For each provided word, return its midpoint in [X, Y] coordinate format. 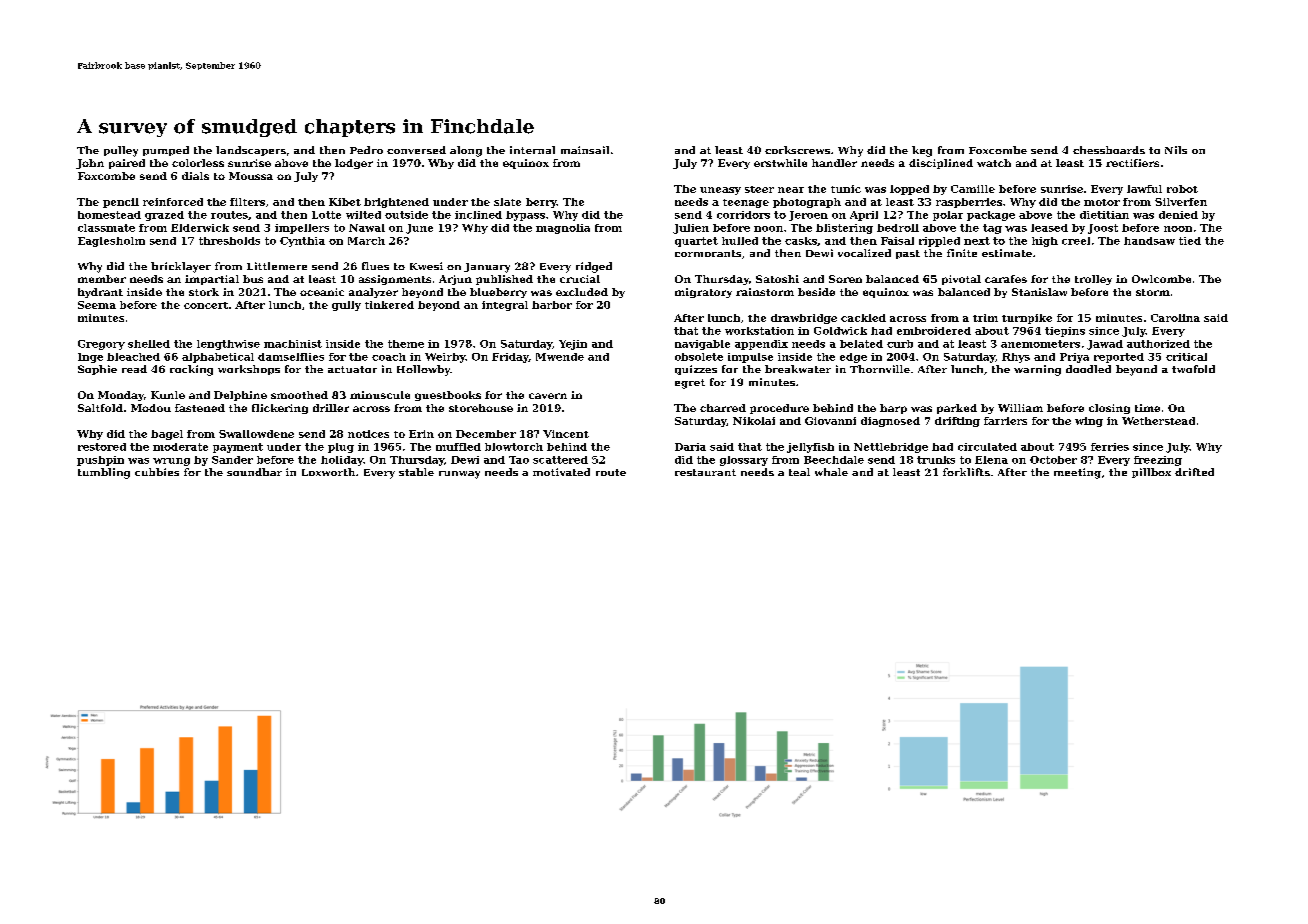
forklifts [966, 472]
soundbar [254, 472]
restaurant [705, 472]
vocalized [864, 253]
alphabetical [218, 358]
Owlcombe [1161, 279]
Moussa [251, 176]
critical [1186, 357]
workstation [759, 331]
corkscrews [797, 150]
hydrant [100, 293]
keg [922, 151]
